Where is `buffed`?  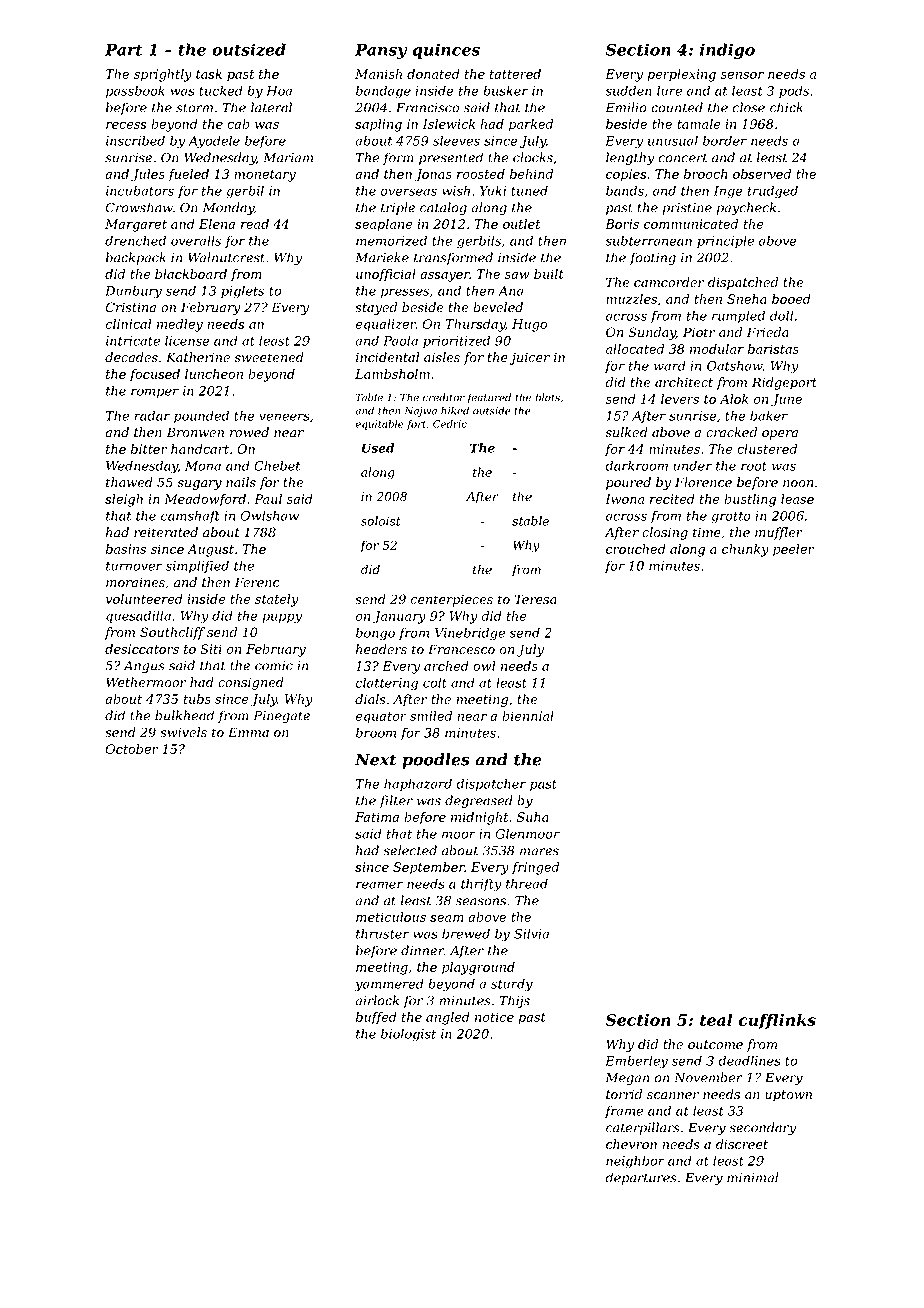
buffed is located at coordinates (376, 1018).
